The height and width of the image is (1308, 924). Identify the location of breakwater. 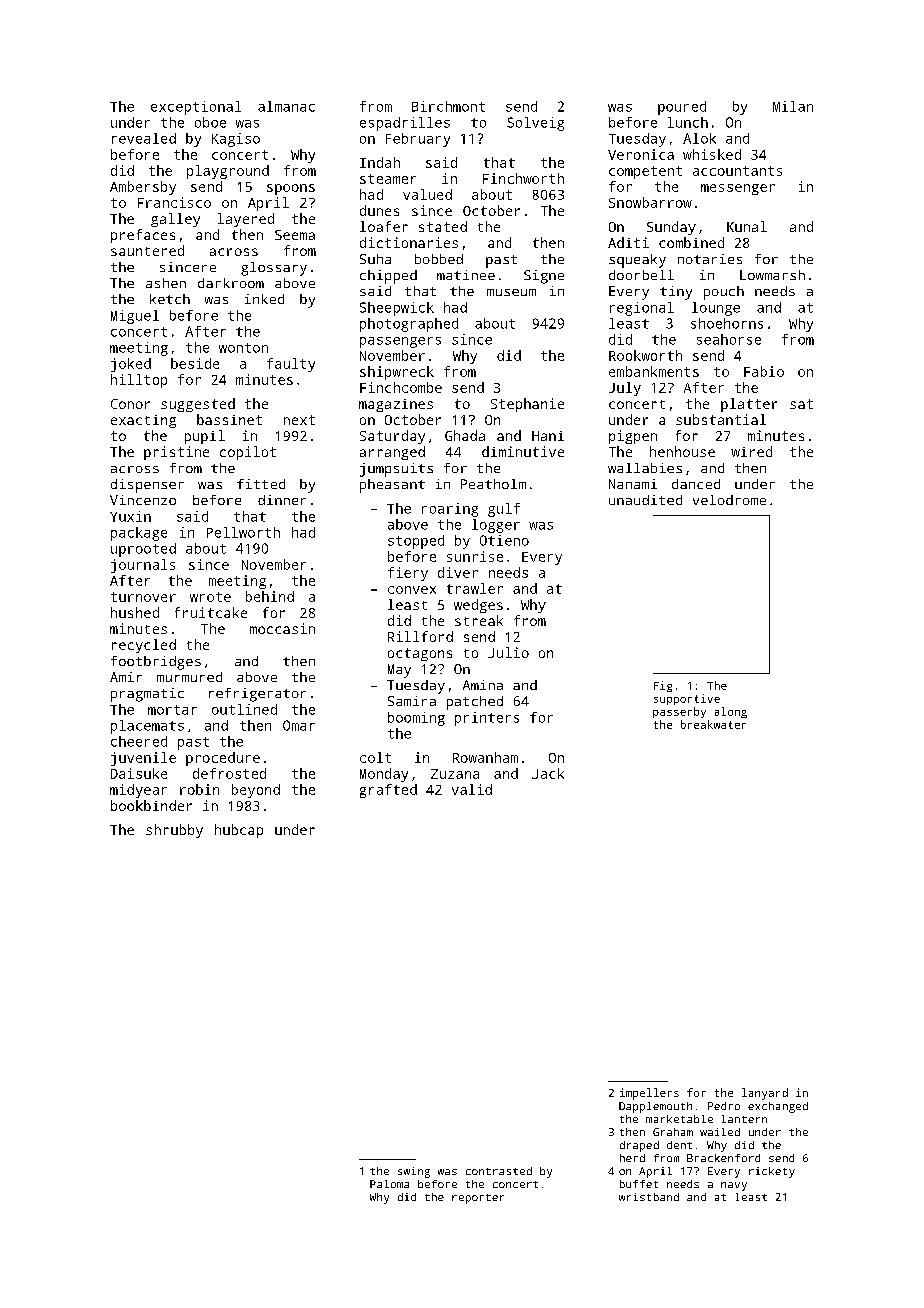
(713, 724).
